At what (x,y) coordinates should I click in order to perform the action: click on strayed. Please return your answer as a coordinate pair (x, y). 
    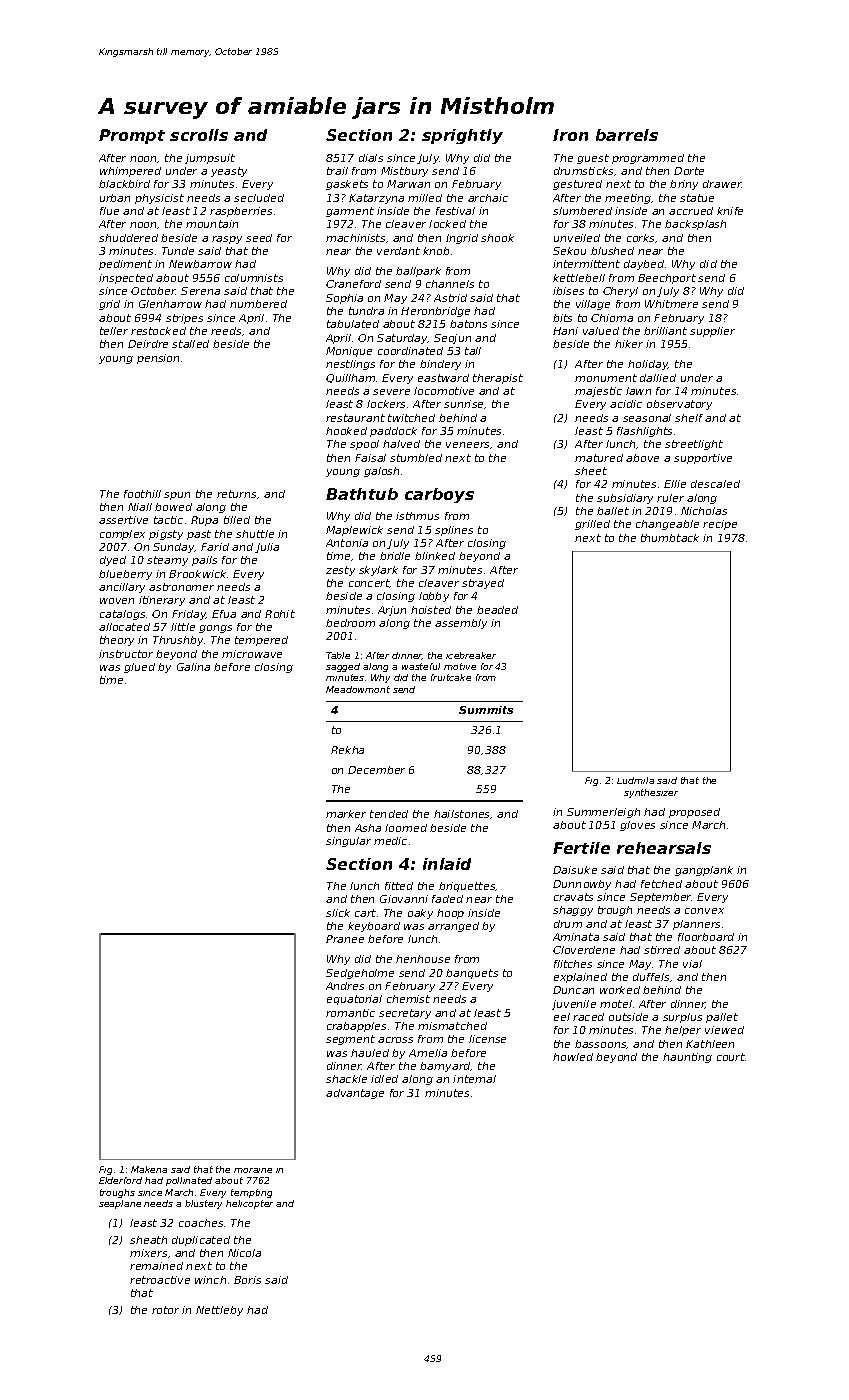
    Looking at the image, I should click on (483, 584).
